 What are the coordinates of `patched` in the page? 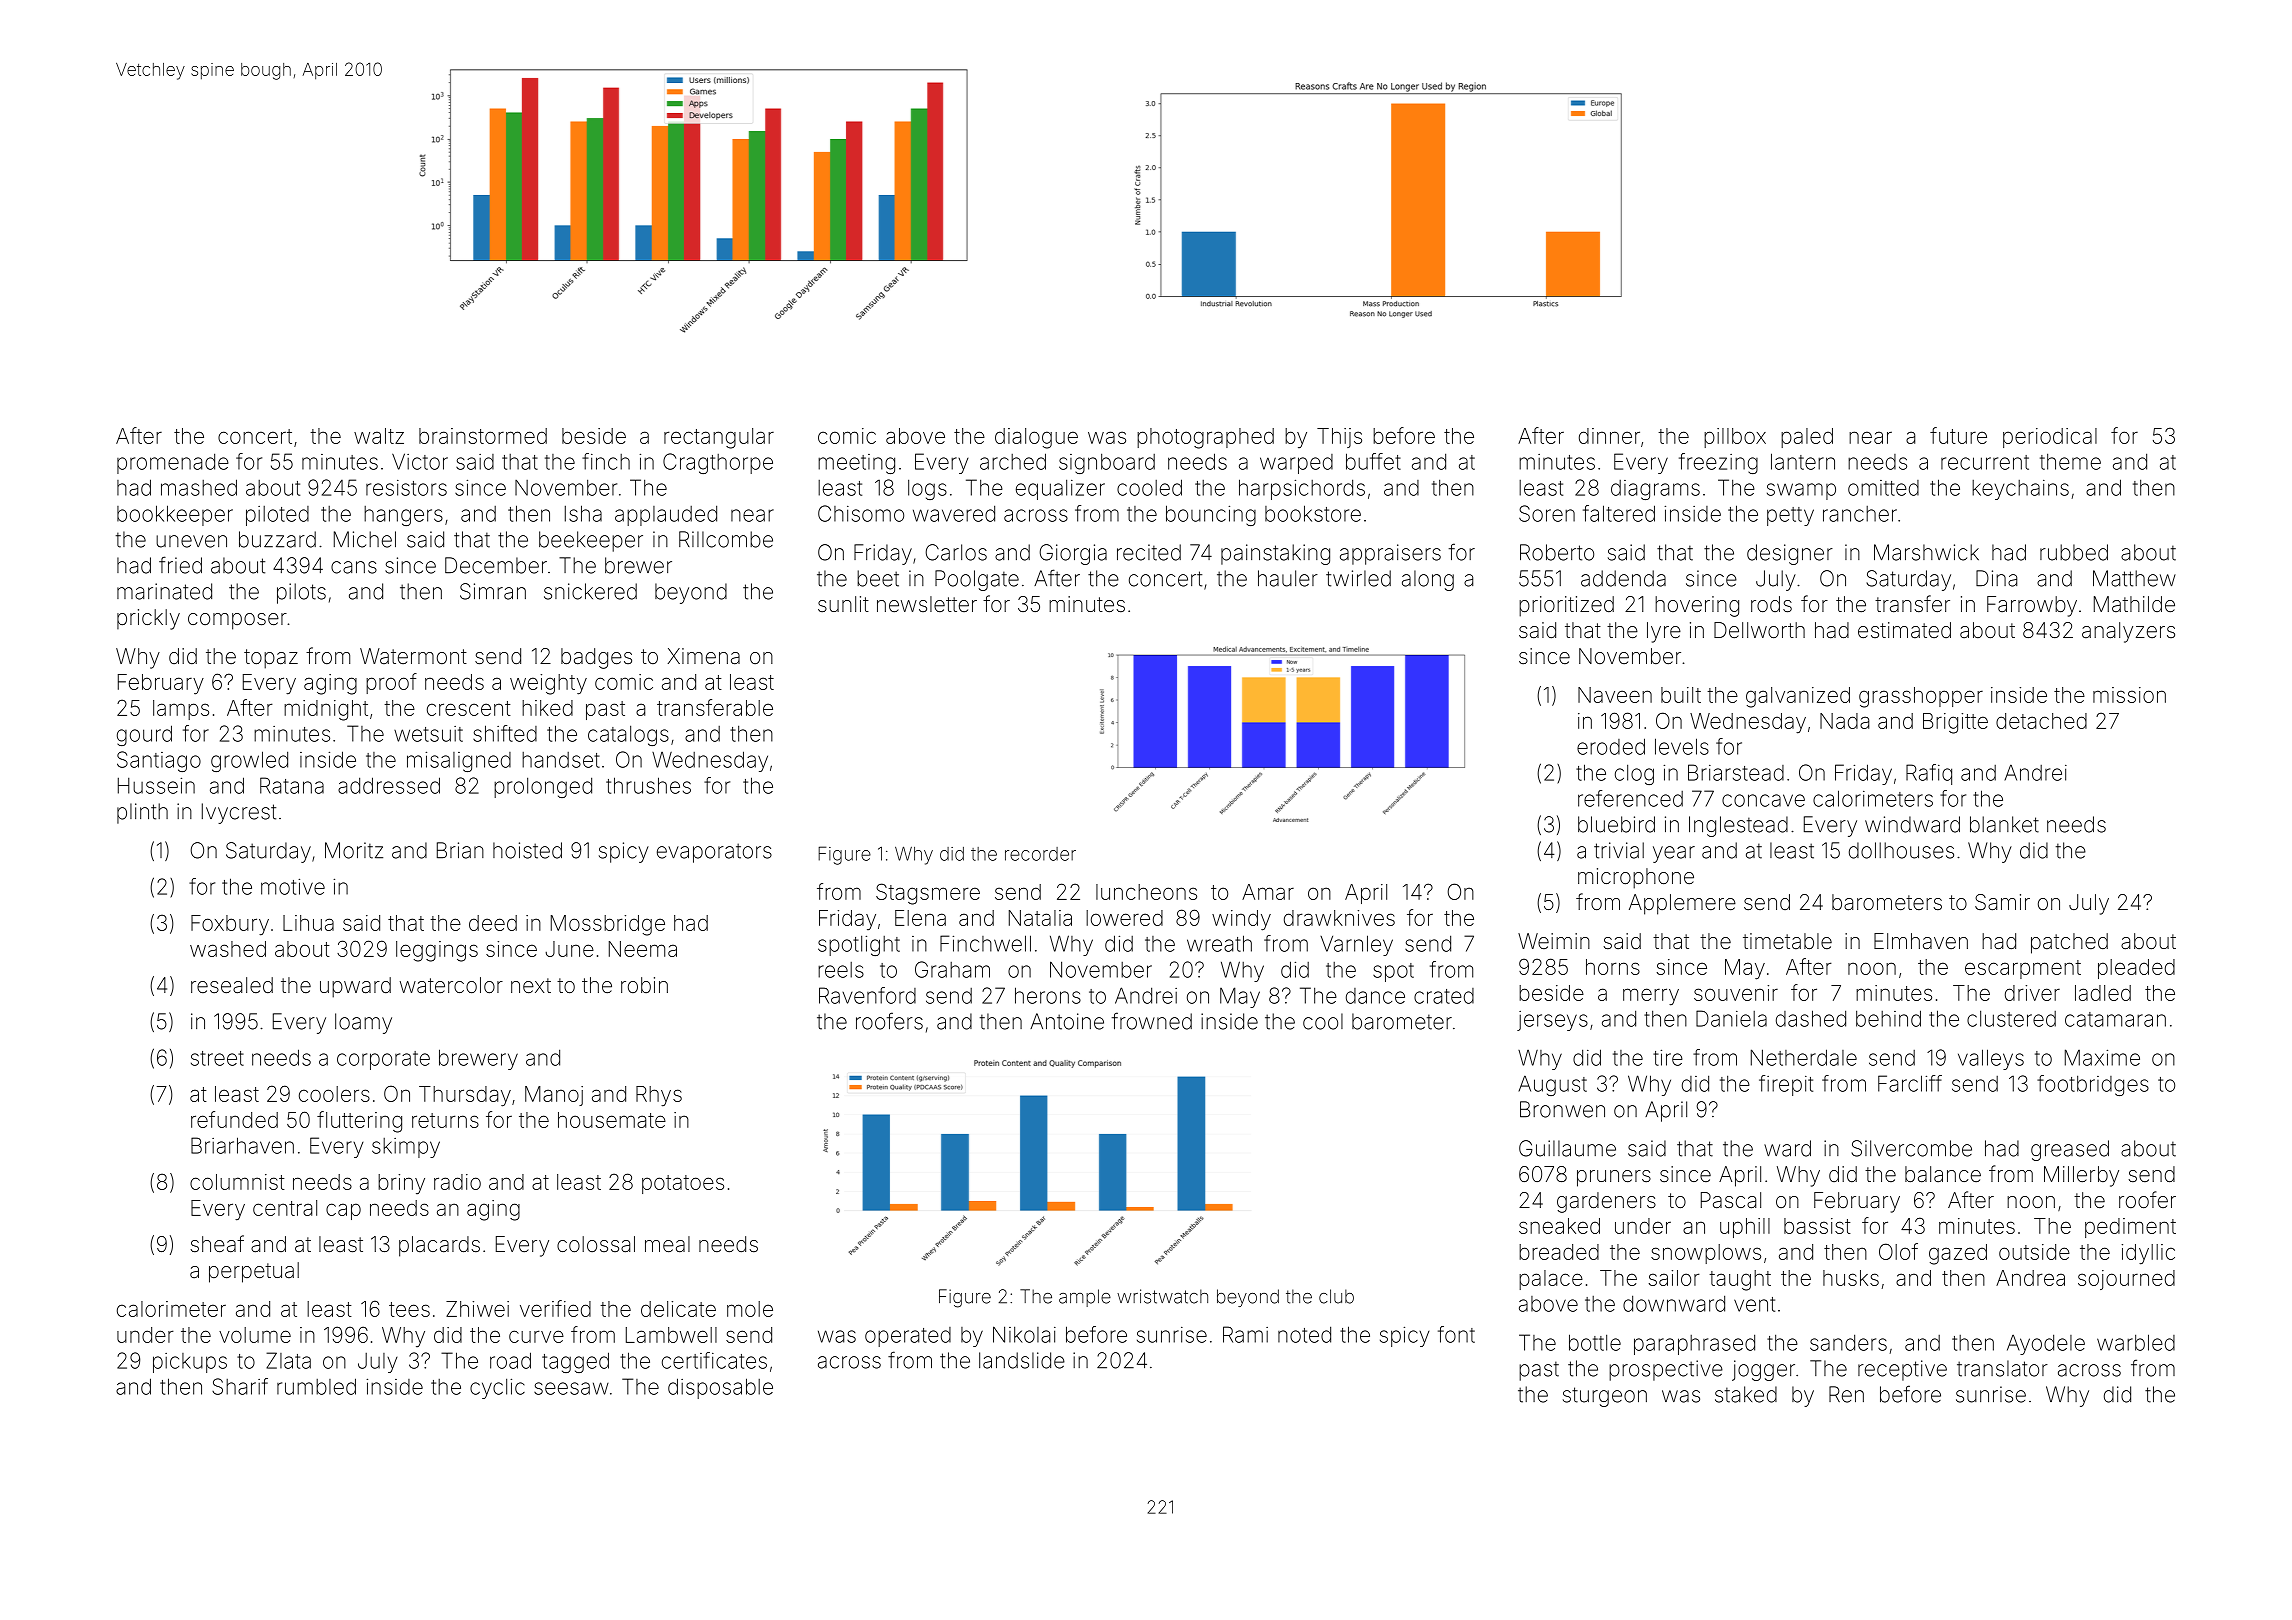 It's located at (2069, 943).
